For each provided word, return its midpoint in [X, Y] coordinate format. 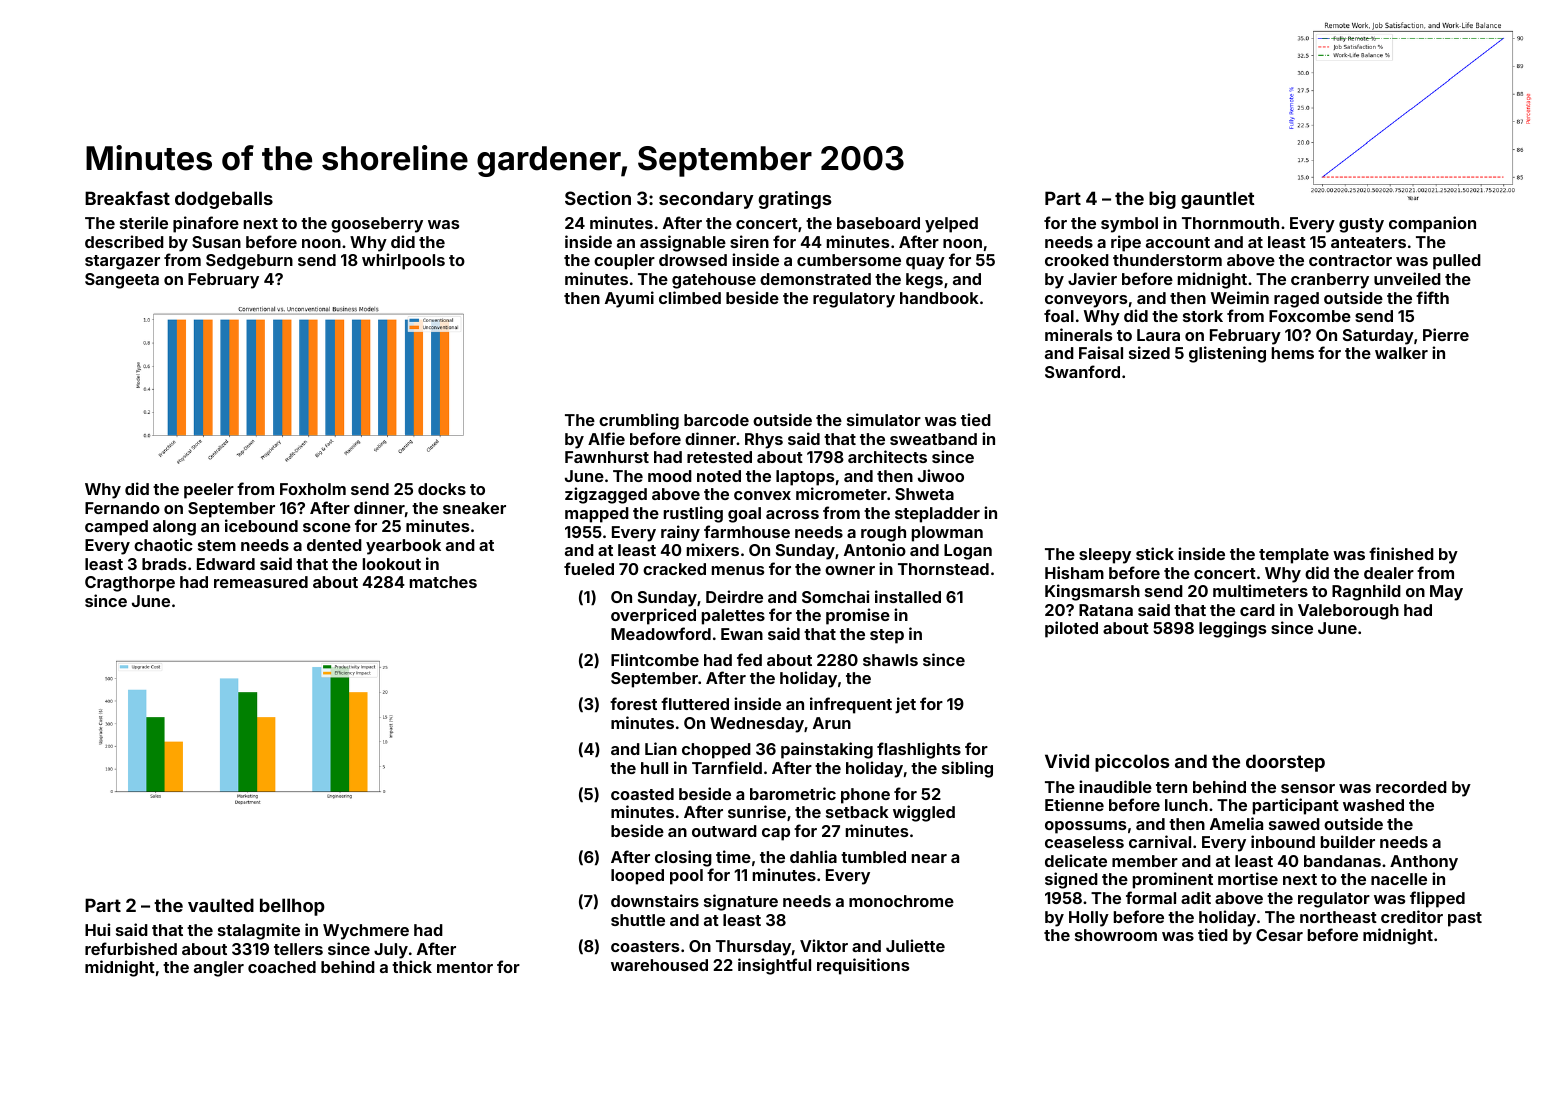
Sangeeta [122, 281]
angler [219, 969]
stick [1155, 553]
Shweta [924, 494]
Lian [661, 748]
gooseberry [377, 225]
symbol [1129, 225]
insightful [774, 966]
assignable [683, 243]
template [1294, 556]
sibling [967, 769]
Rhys [764, 441]
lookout [392, 564]
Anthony [1424, 863]
